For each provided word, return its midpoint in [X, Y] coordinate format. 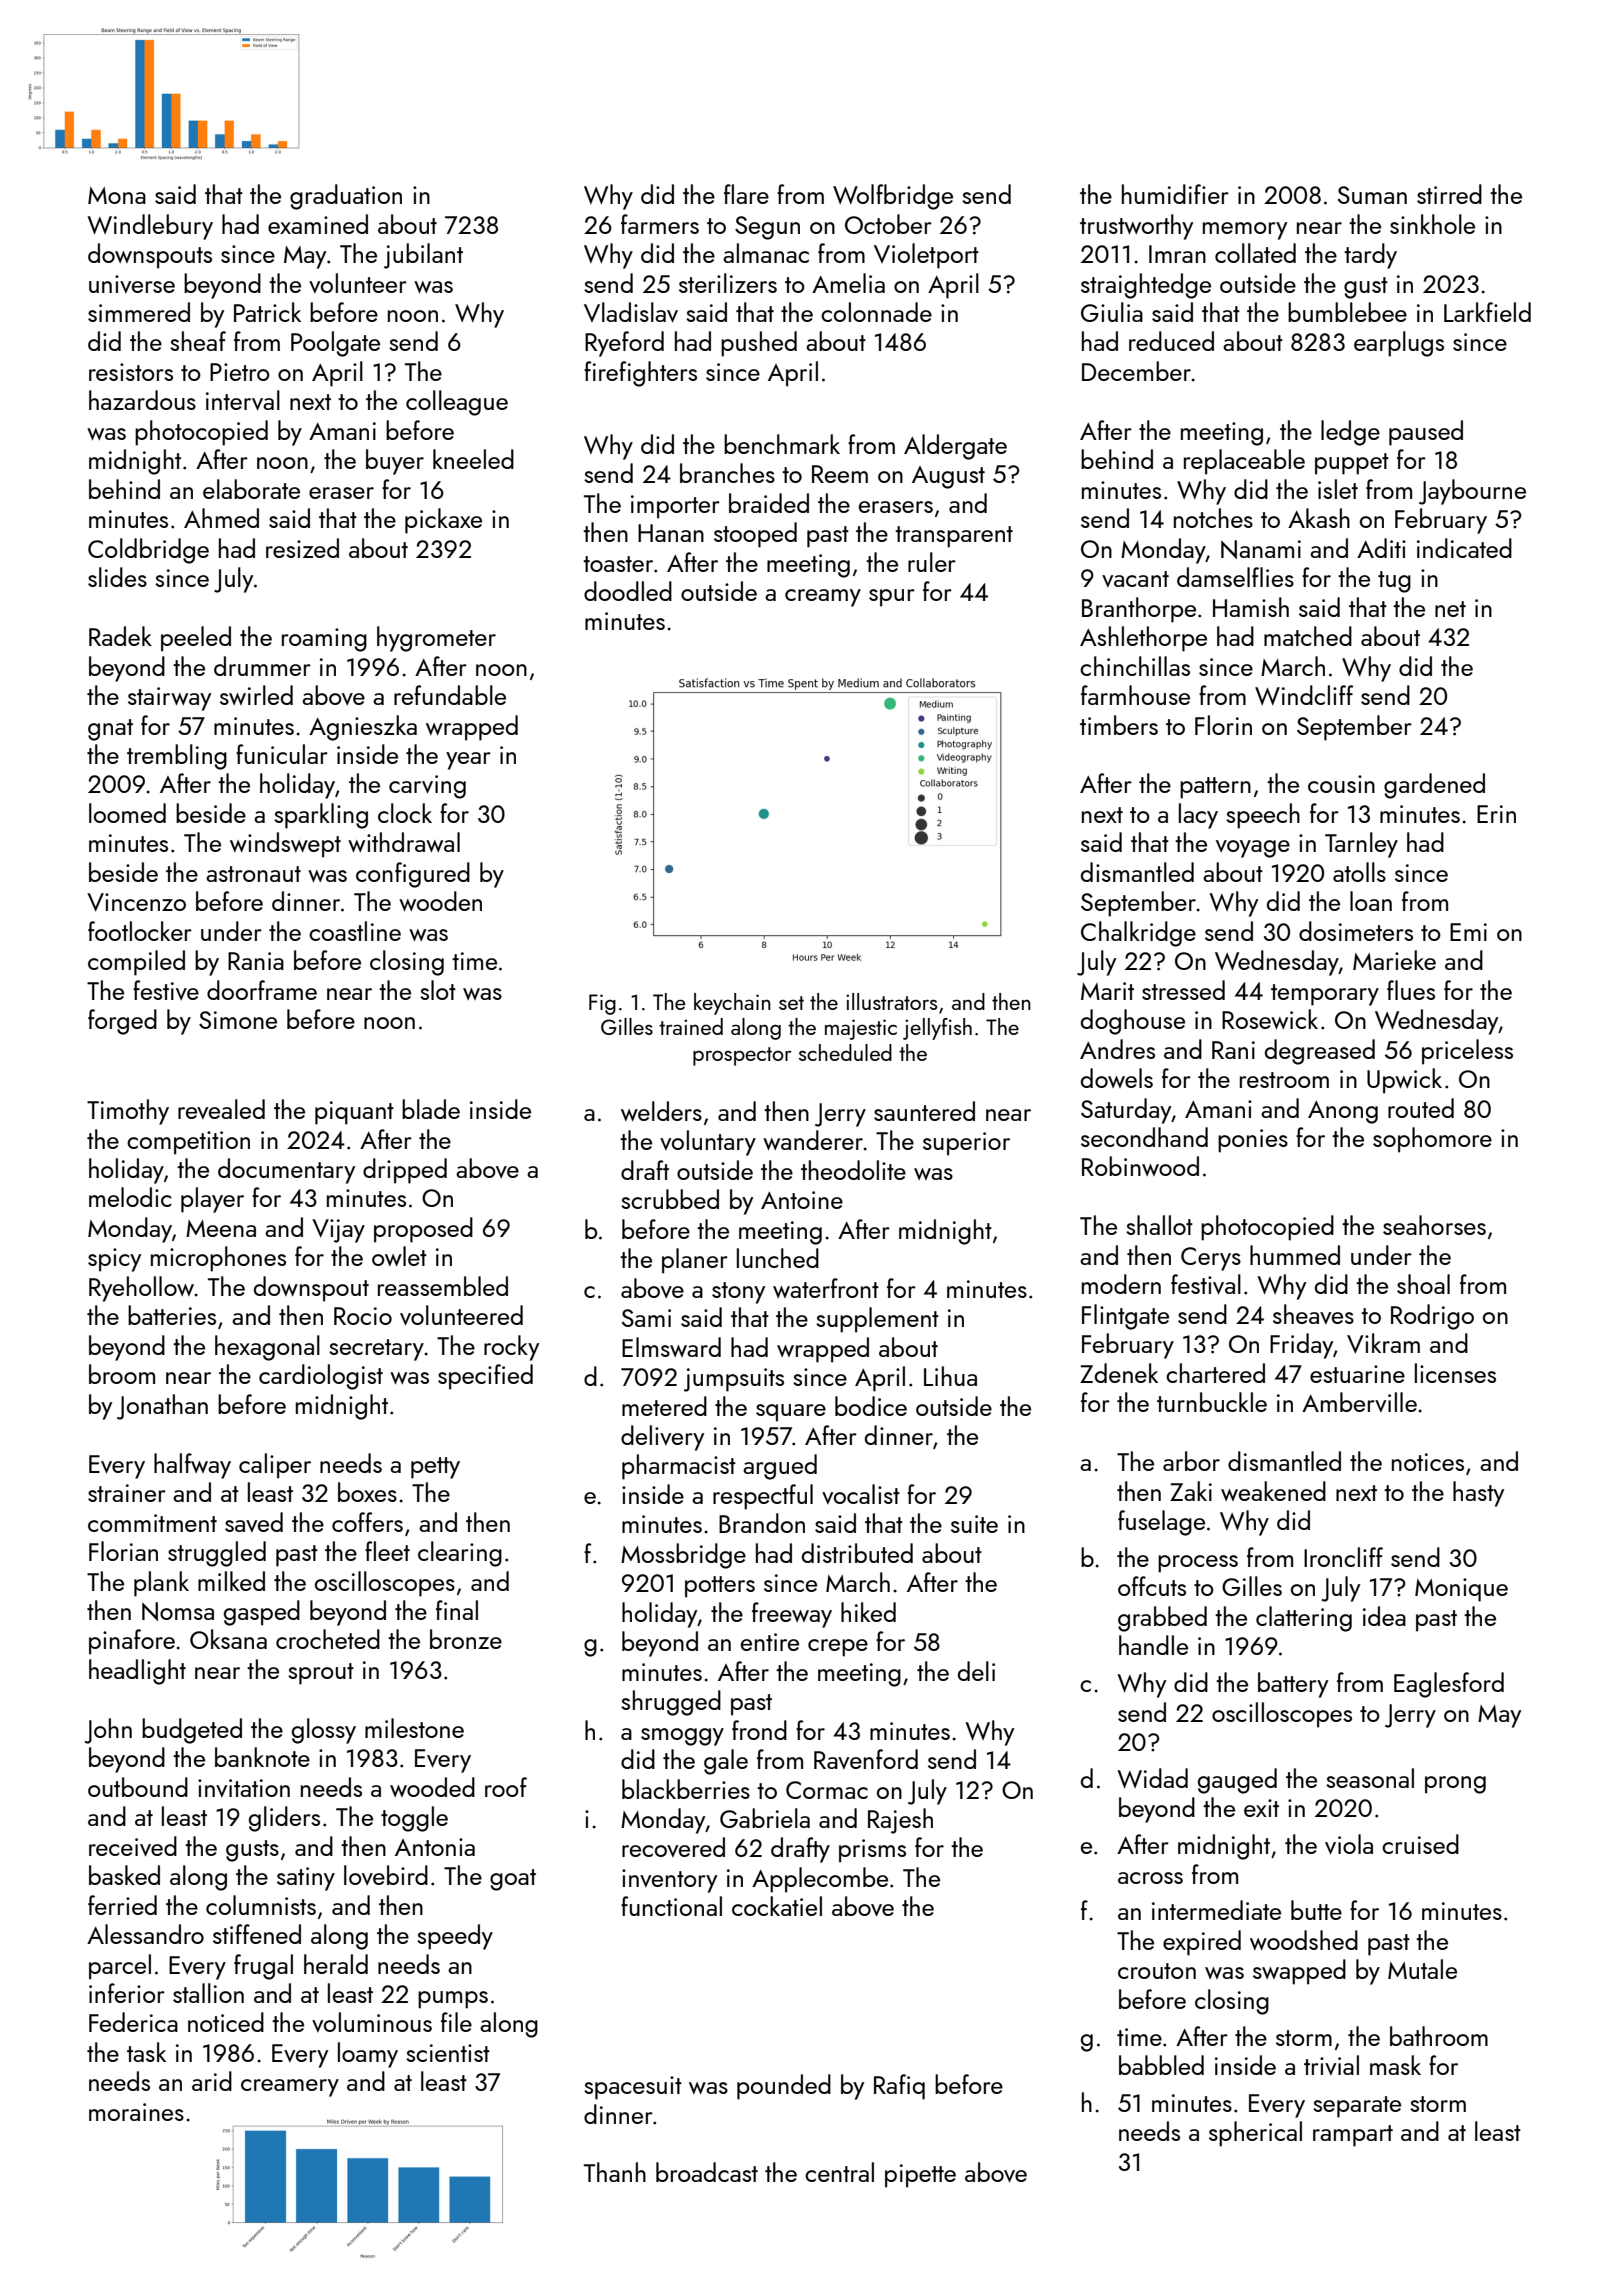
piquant [354, 1113]
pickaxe [443, 521]
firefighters [640, 374]
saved [254, 1522]
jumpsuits [734, 1380]
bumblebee [1347, 312]
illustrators [891, 1001]
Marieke [1394, 960]
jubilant [423, 256]
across [1150, 1878]
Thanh [615, 2172]
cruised [1420, 1844]
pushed [759, 344]
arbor [1191, 1461]
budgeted [192, 1731]
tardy [1370, 256]
